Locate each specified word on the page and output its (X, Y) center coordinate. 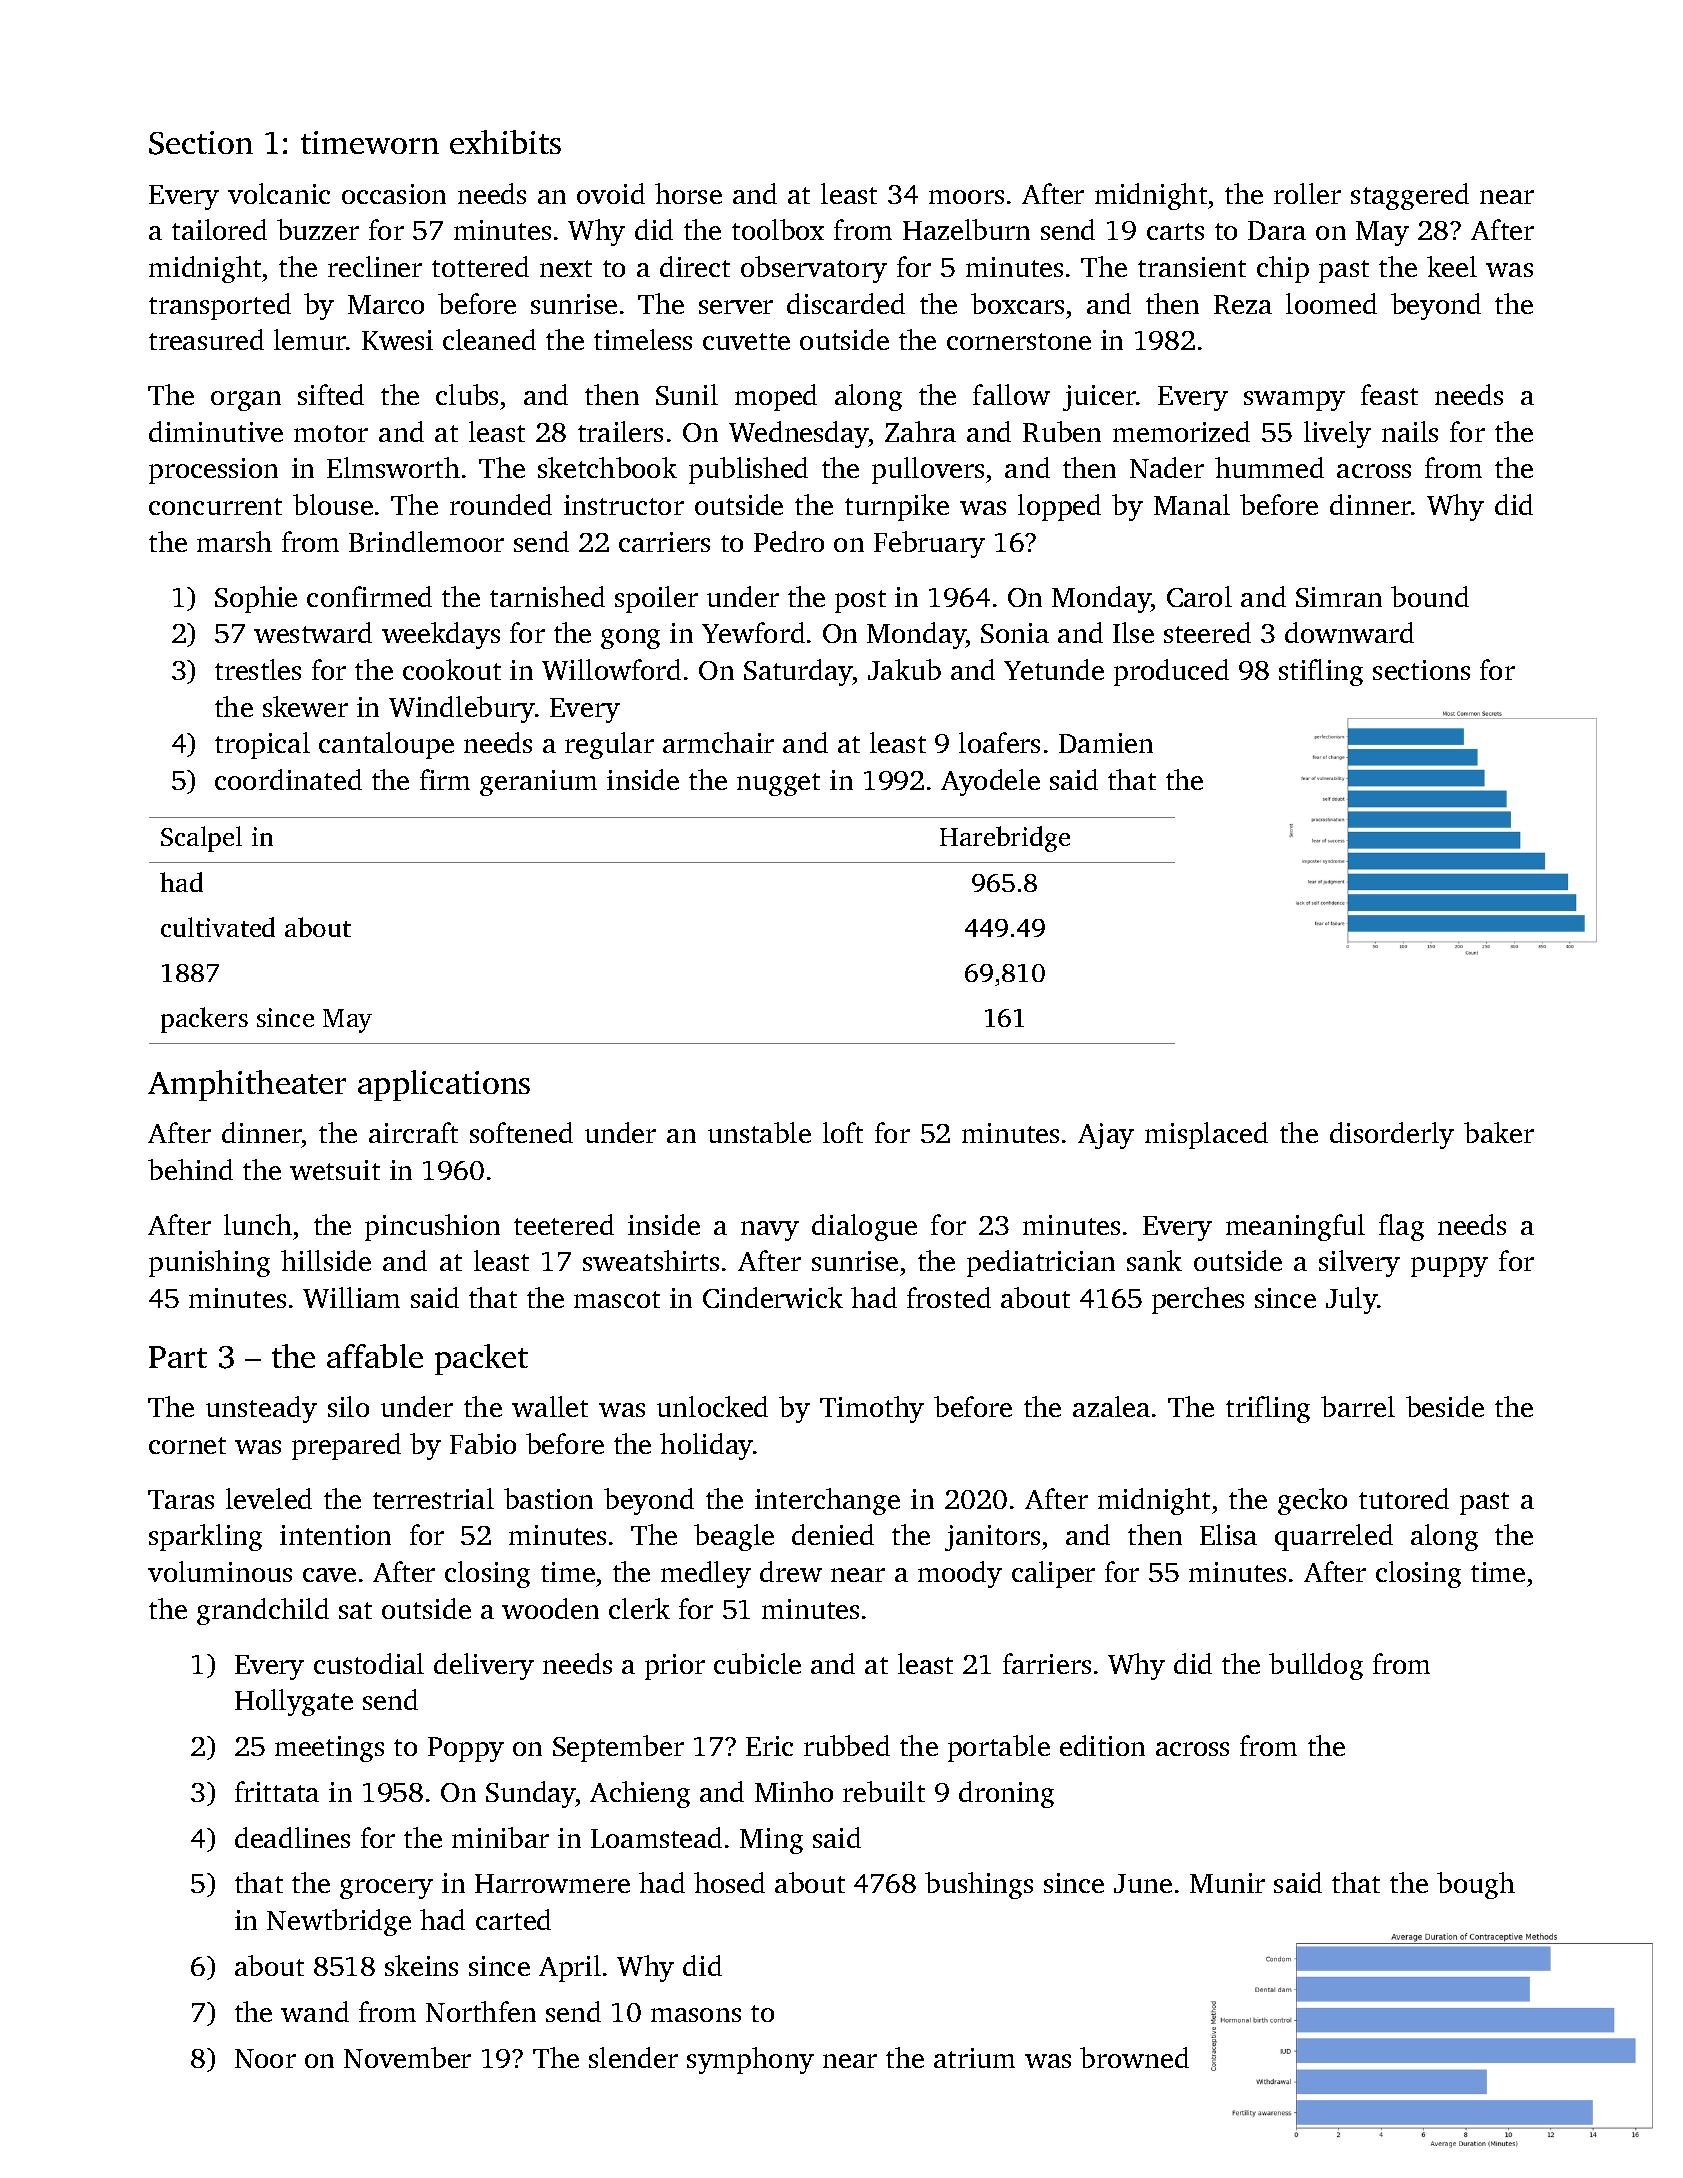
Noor (265, 2058)
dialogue (864, 1227)
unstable (759, 1132)
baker (1499, 1132)
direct (695, 266)
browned (1134, 2057)
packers (204, 1020)
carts (1175, 231)
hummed (1269, 467)
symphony (750, 2060)
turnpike (897, 507)
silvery (1359, 1263)
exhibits (505, 142)
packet (481, 1359)
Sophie (256, 599)
